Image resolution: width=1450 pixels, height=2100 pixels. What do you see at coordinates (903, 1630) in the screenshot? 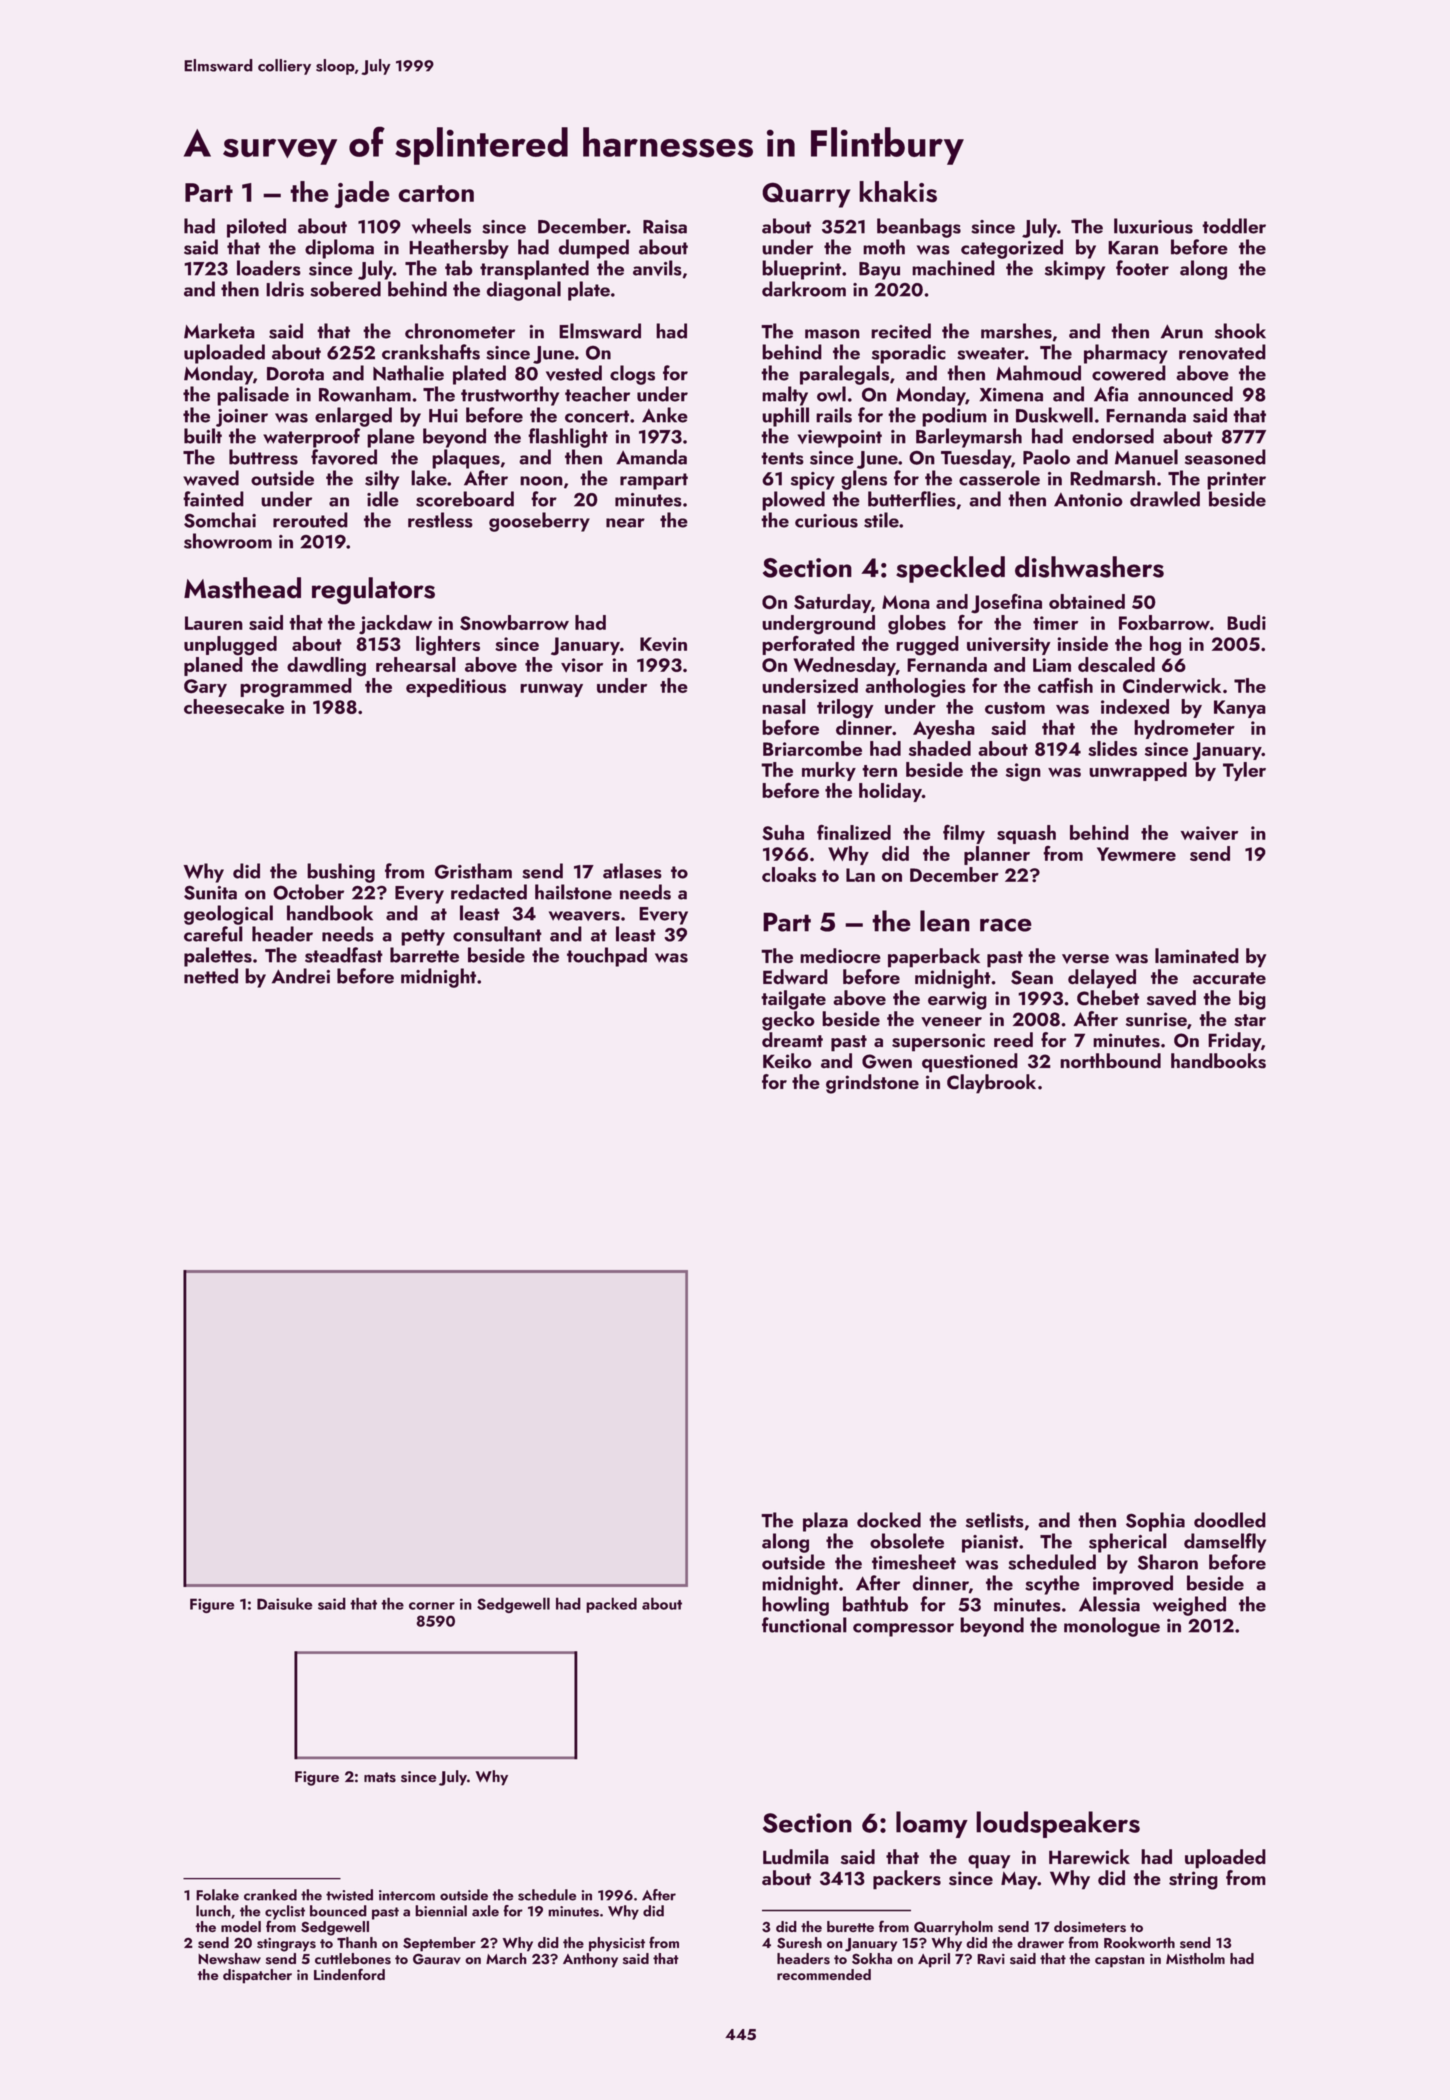
I see `compressor` at bounding box center [903, 1630].
